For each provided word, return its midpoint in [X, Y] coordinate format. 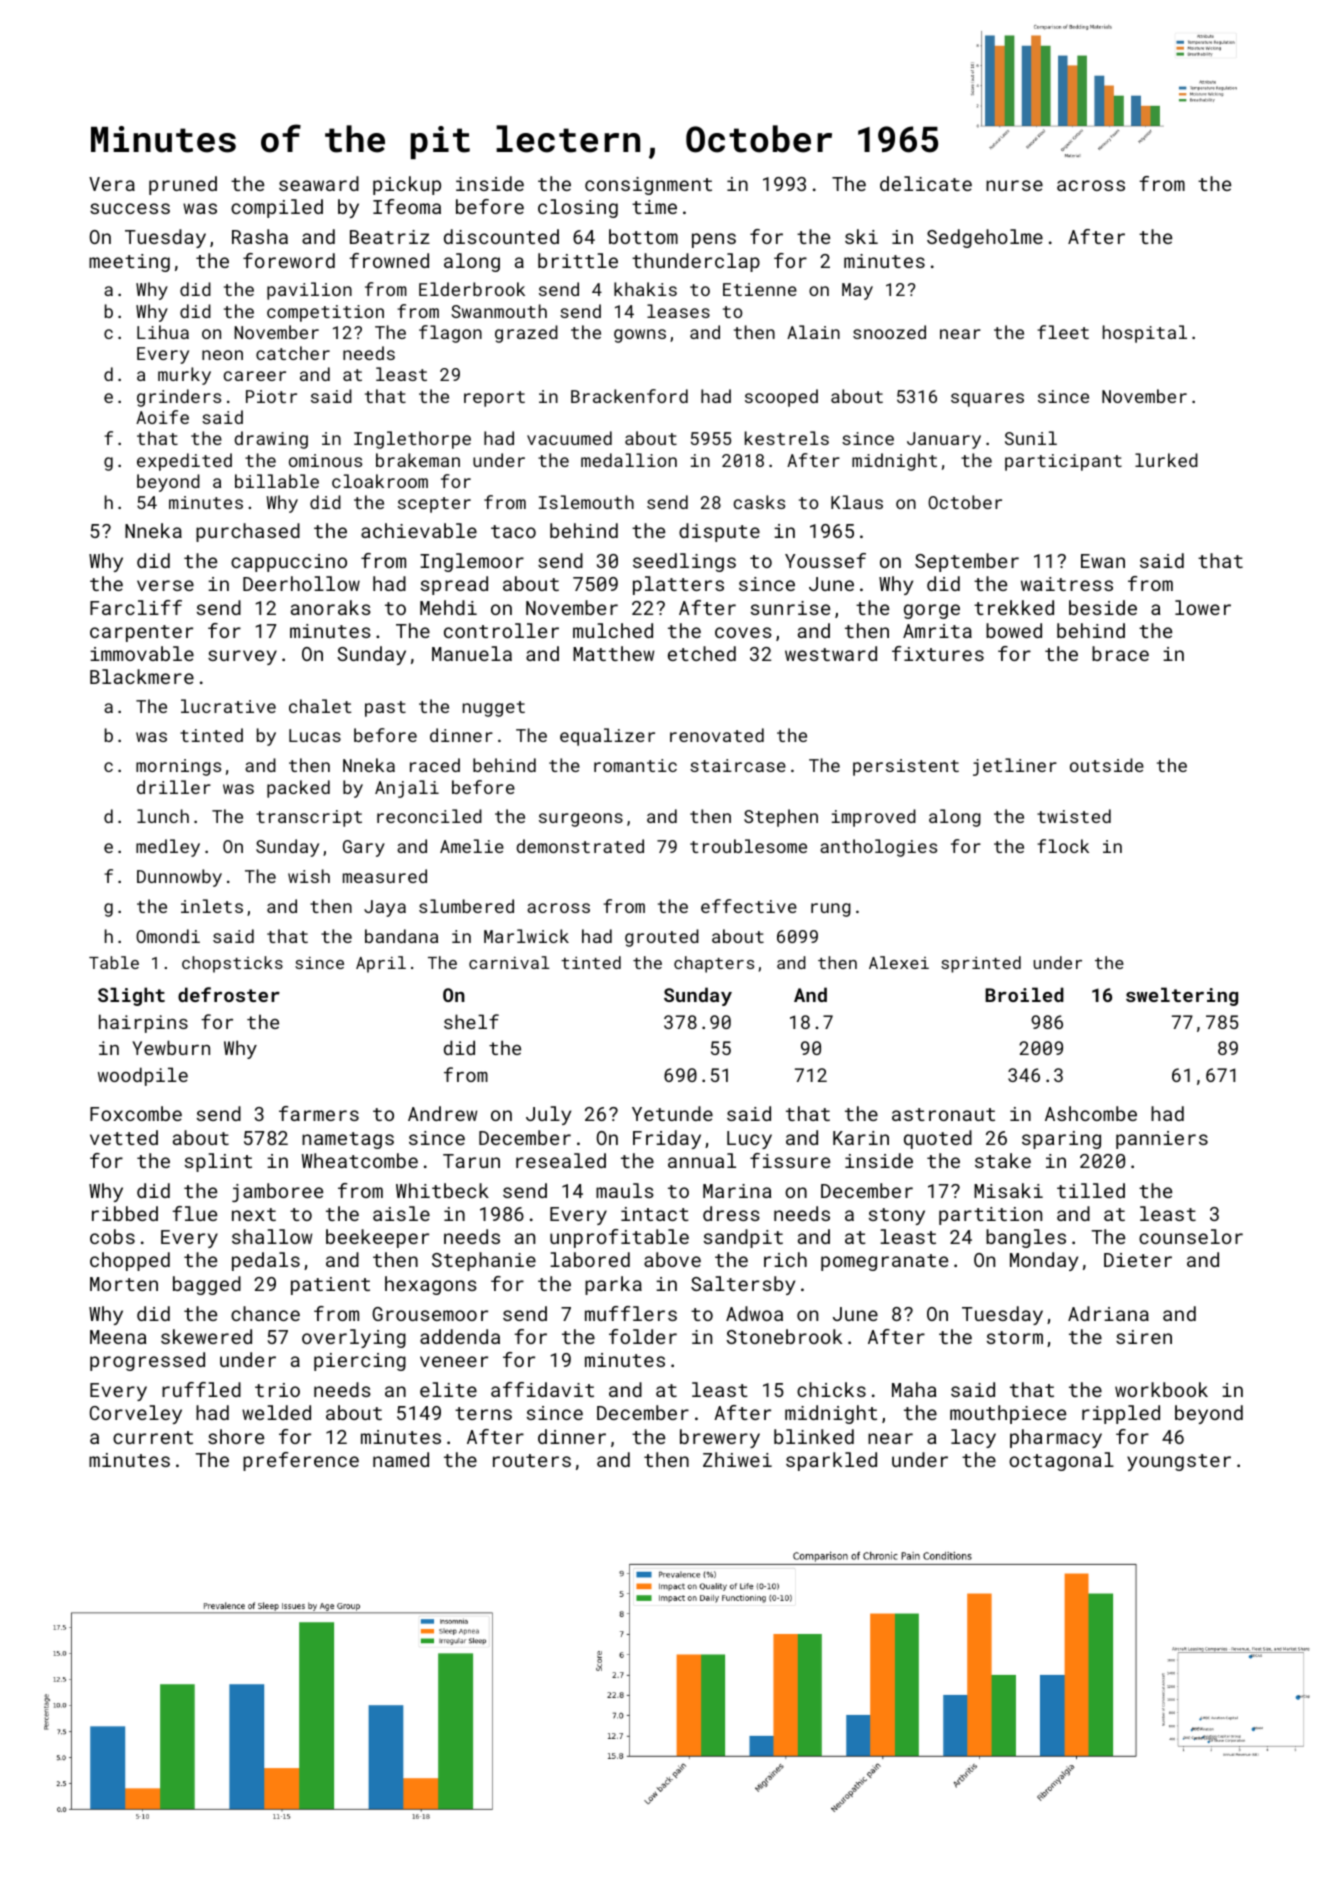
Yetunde [672, 1113]
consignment [648, 186]
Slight [131, 996]
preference [301, 1461]
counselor [1191, 1236]
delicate [926, 183]
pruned [183, 185]
